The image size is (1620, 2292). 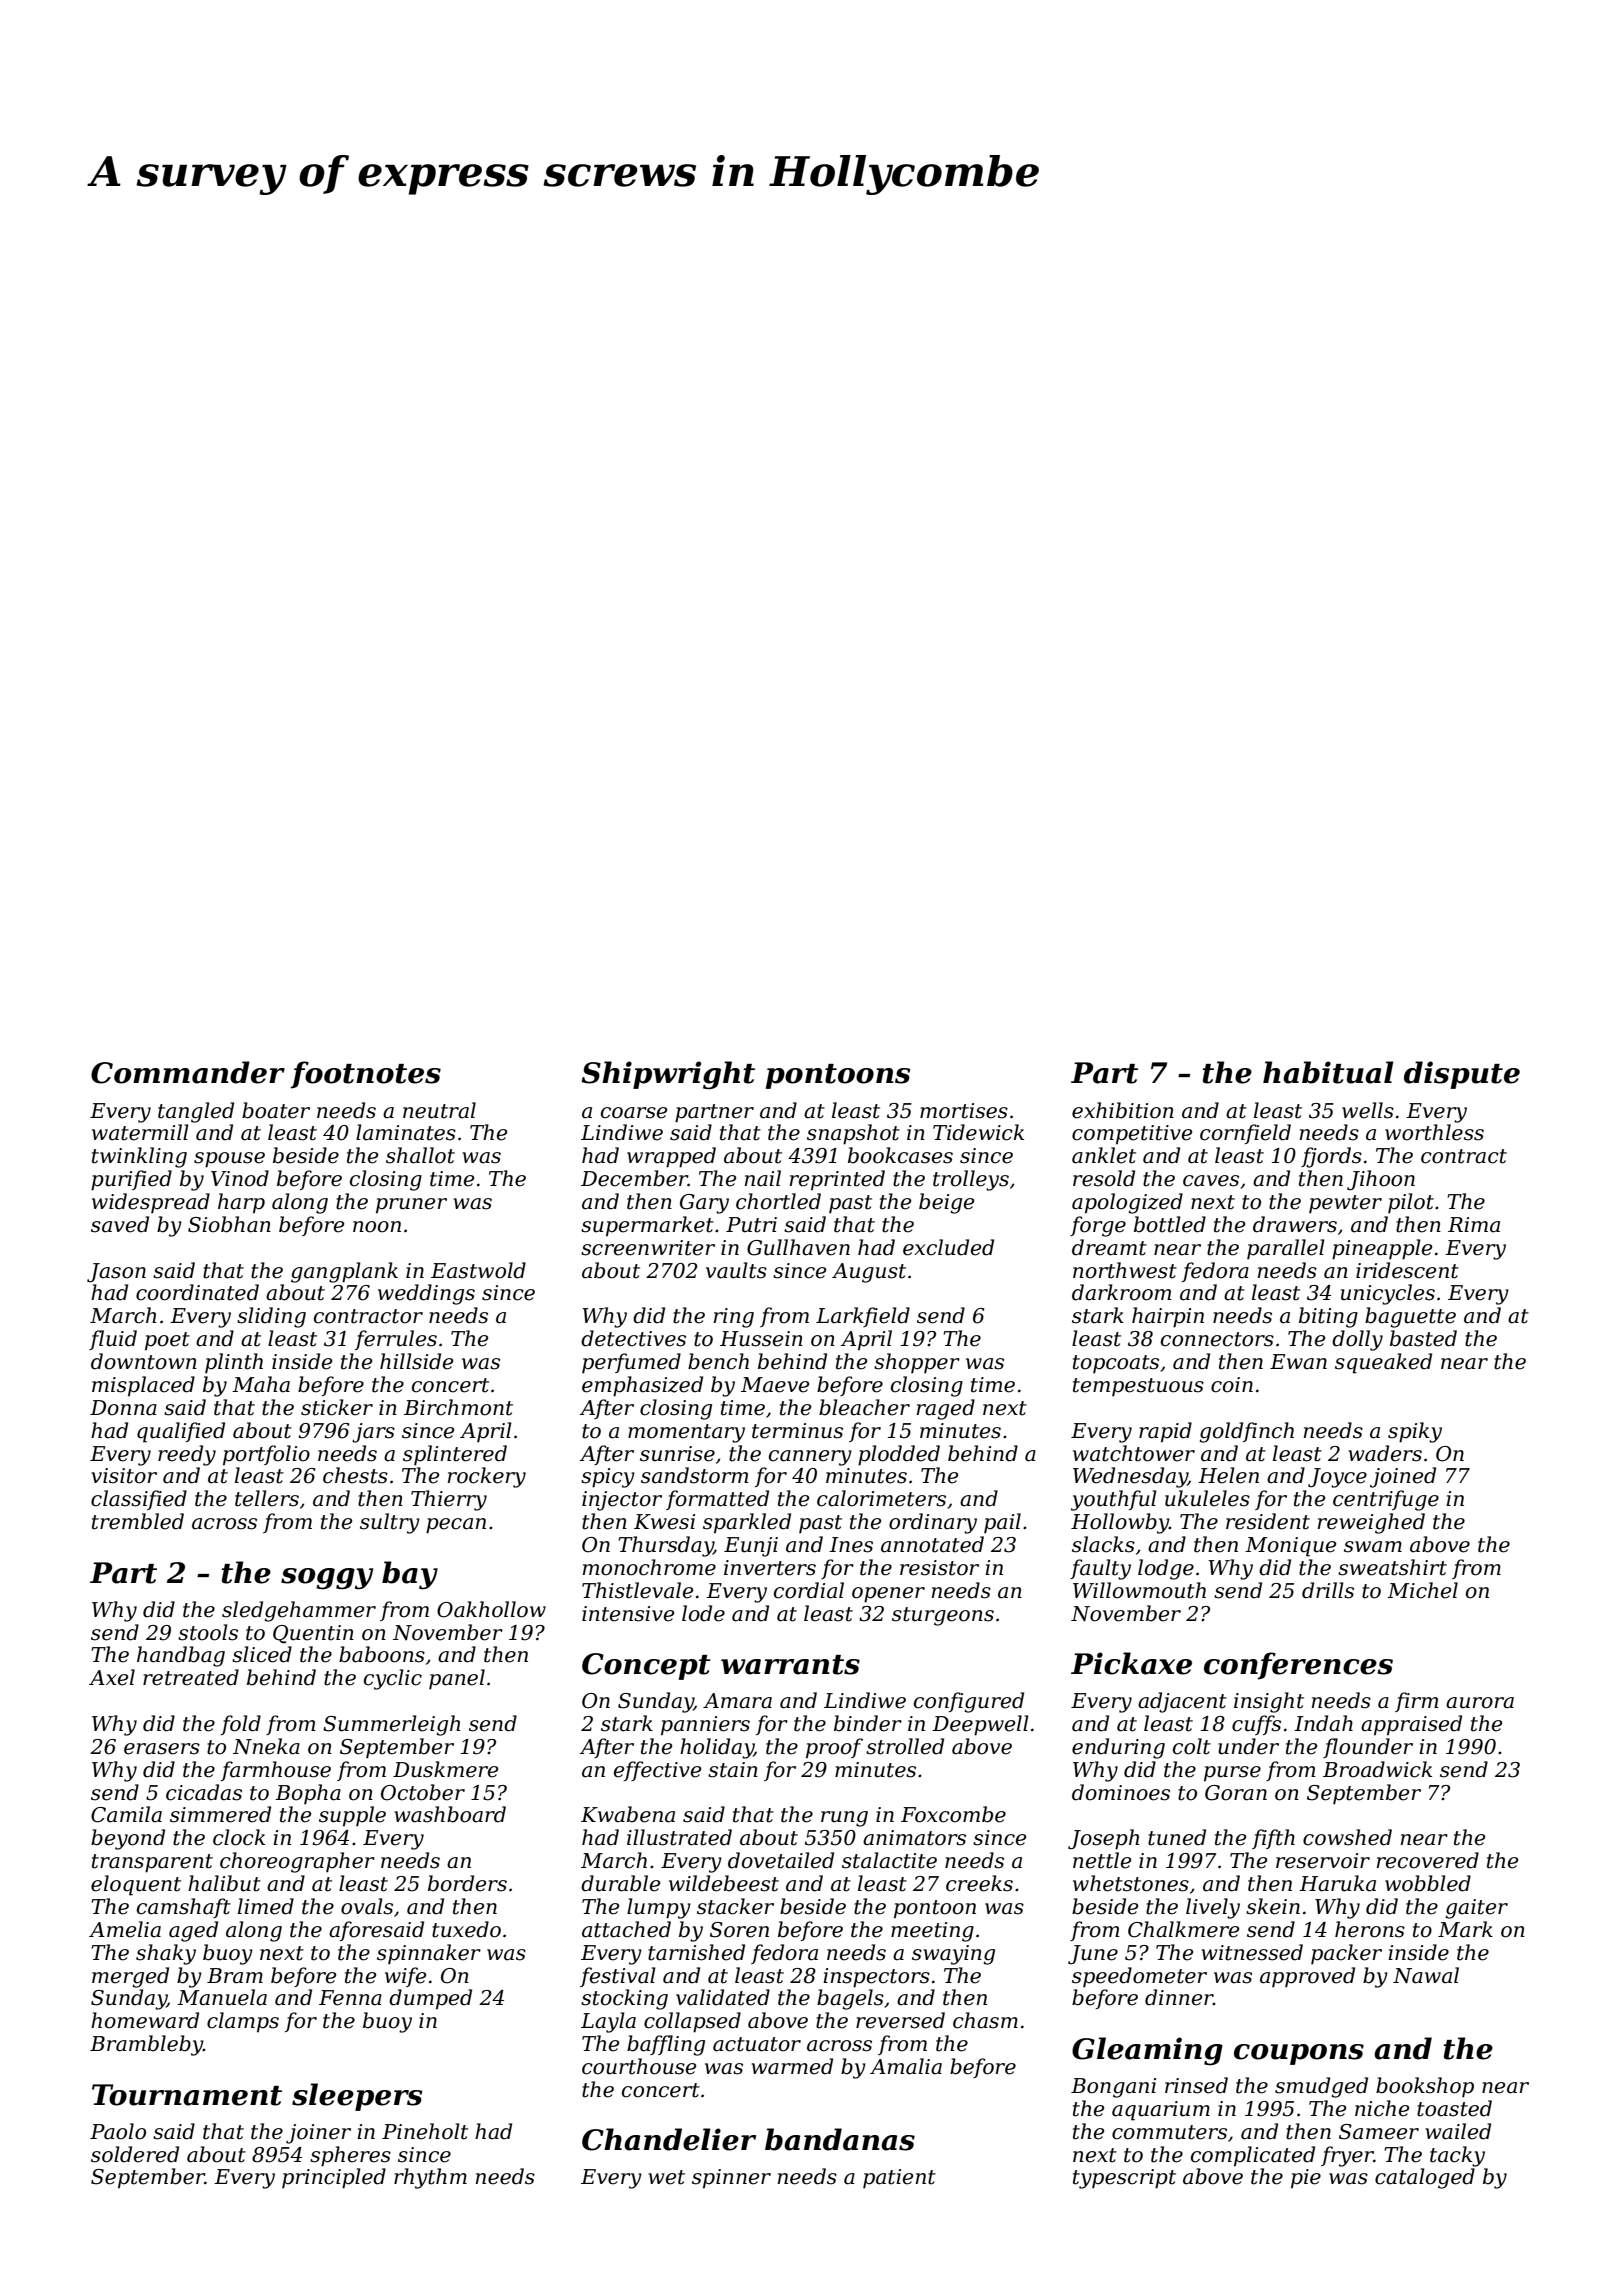 What do you see at coordinates (139, 1157) in the page?
I see `twinkling` at bounding box center [139, 1157].
